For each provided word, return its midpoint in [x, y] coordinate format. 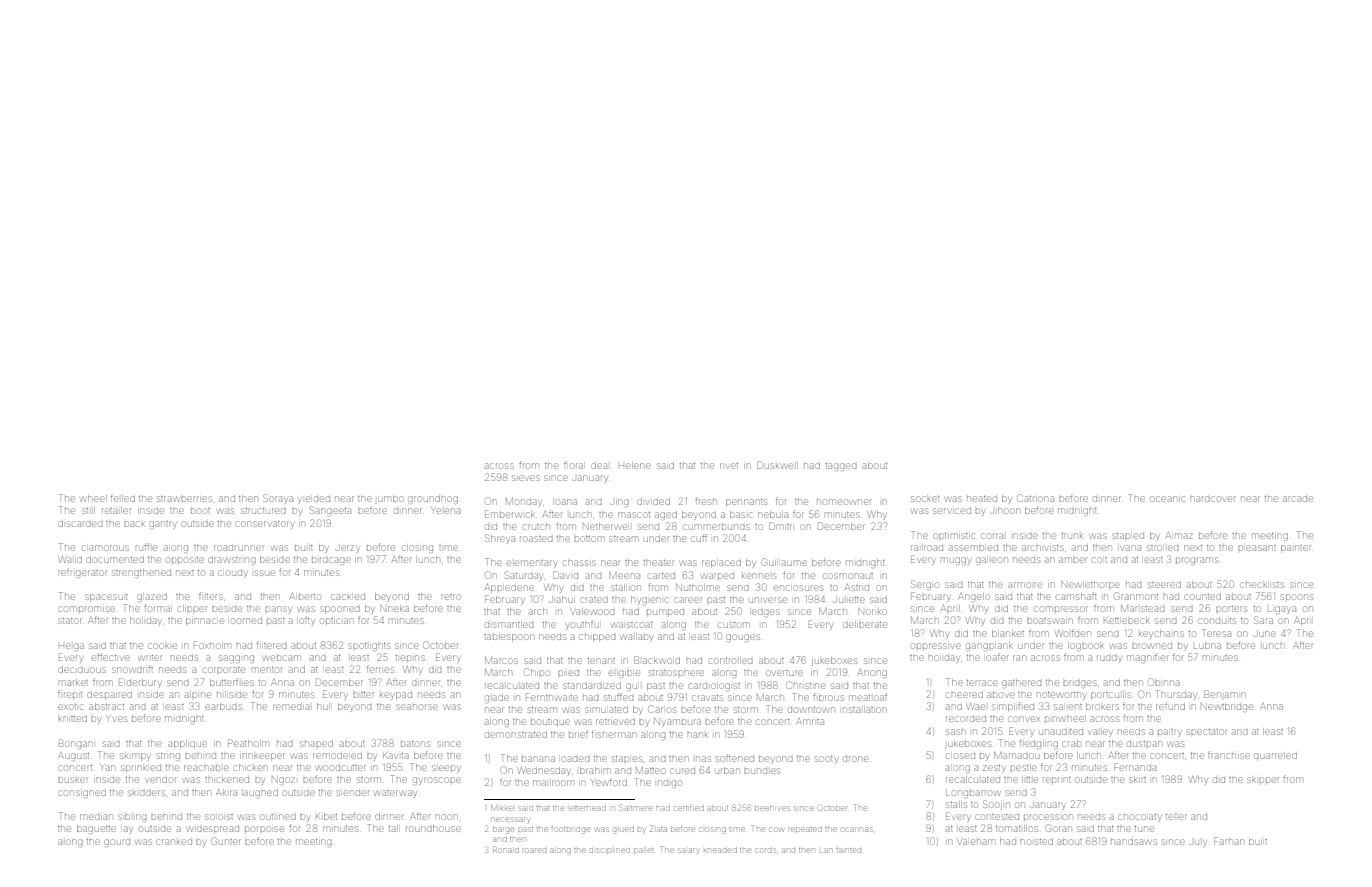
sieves [525, 478]
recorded [966, 719]
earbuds [223, 706]
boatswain [1049, 621]
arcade [1298, 499]
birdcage [331, 561]
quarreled [1275, 755]
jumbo [389, 499]
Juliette [849, 600]
